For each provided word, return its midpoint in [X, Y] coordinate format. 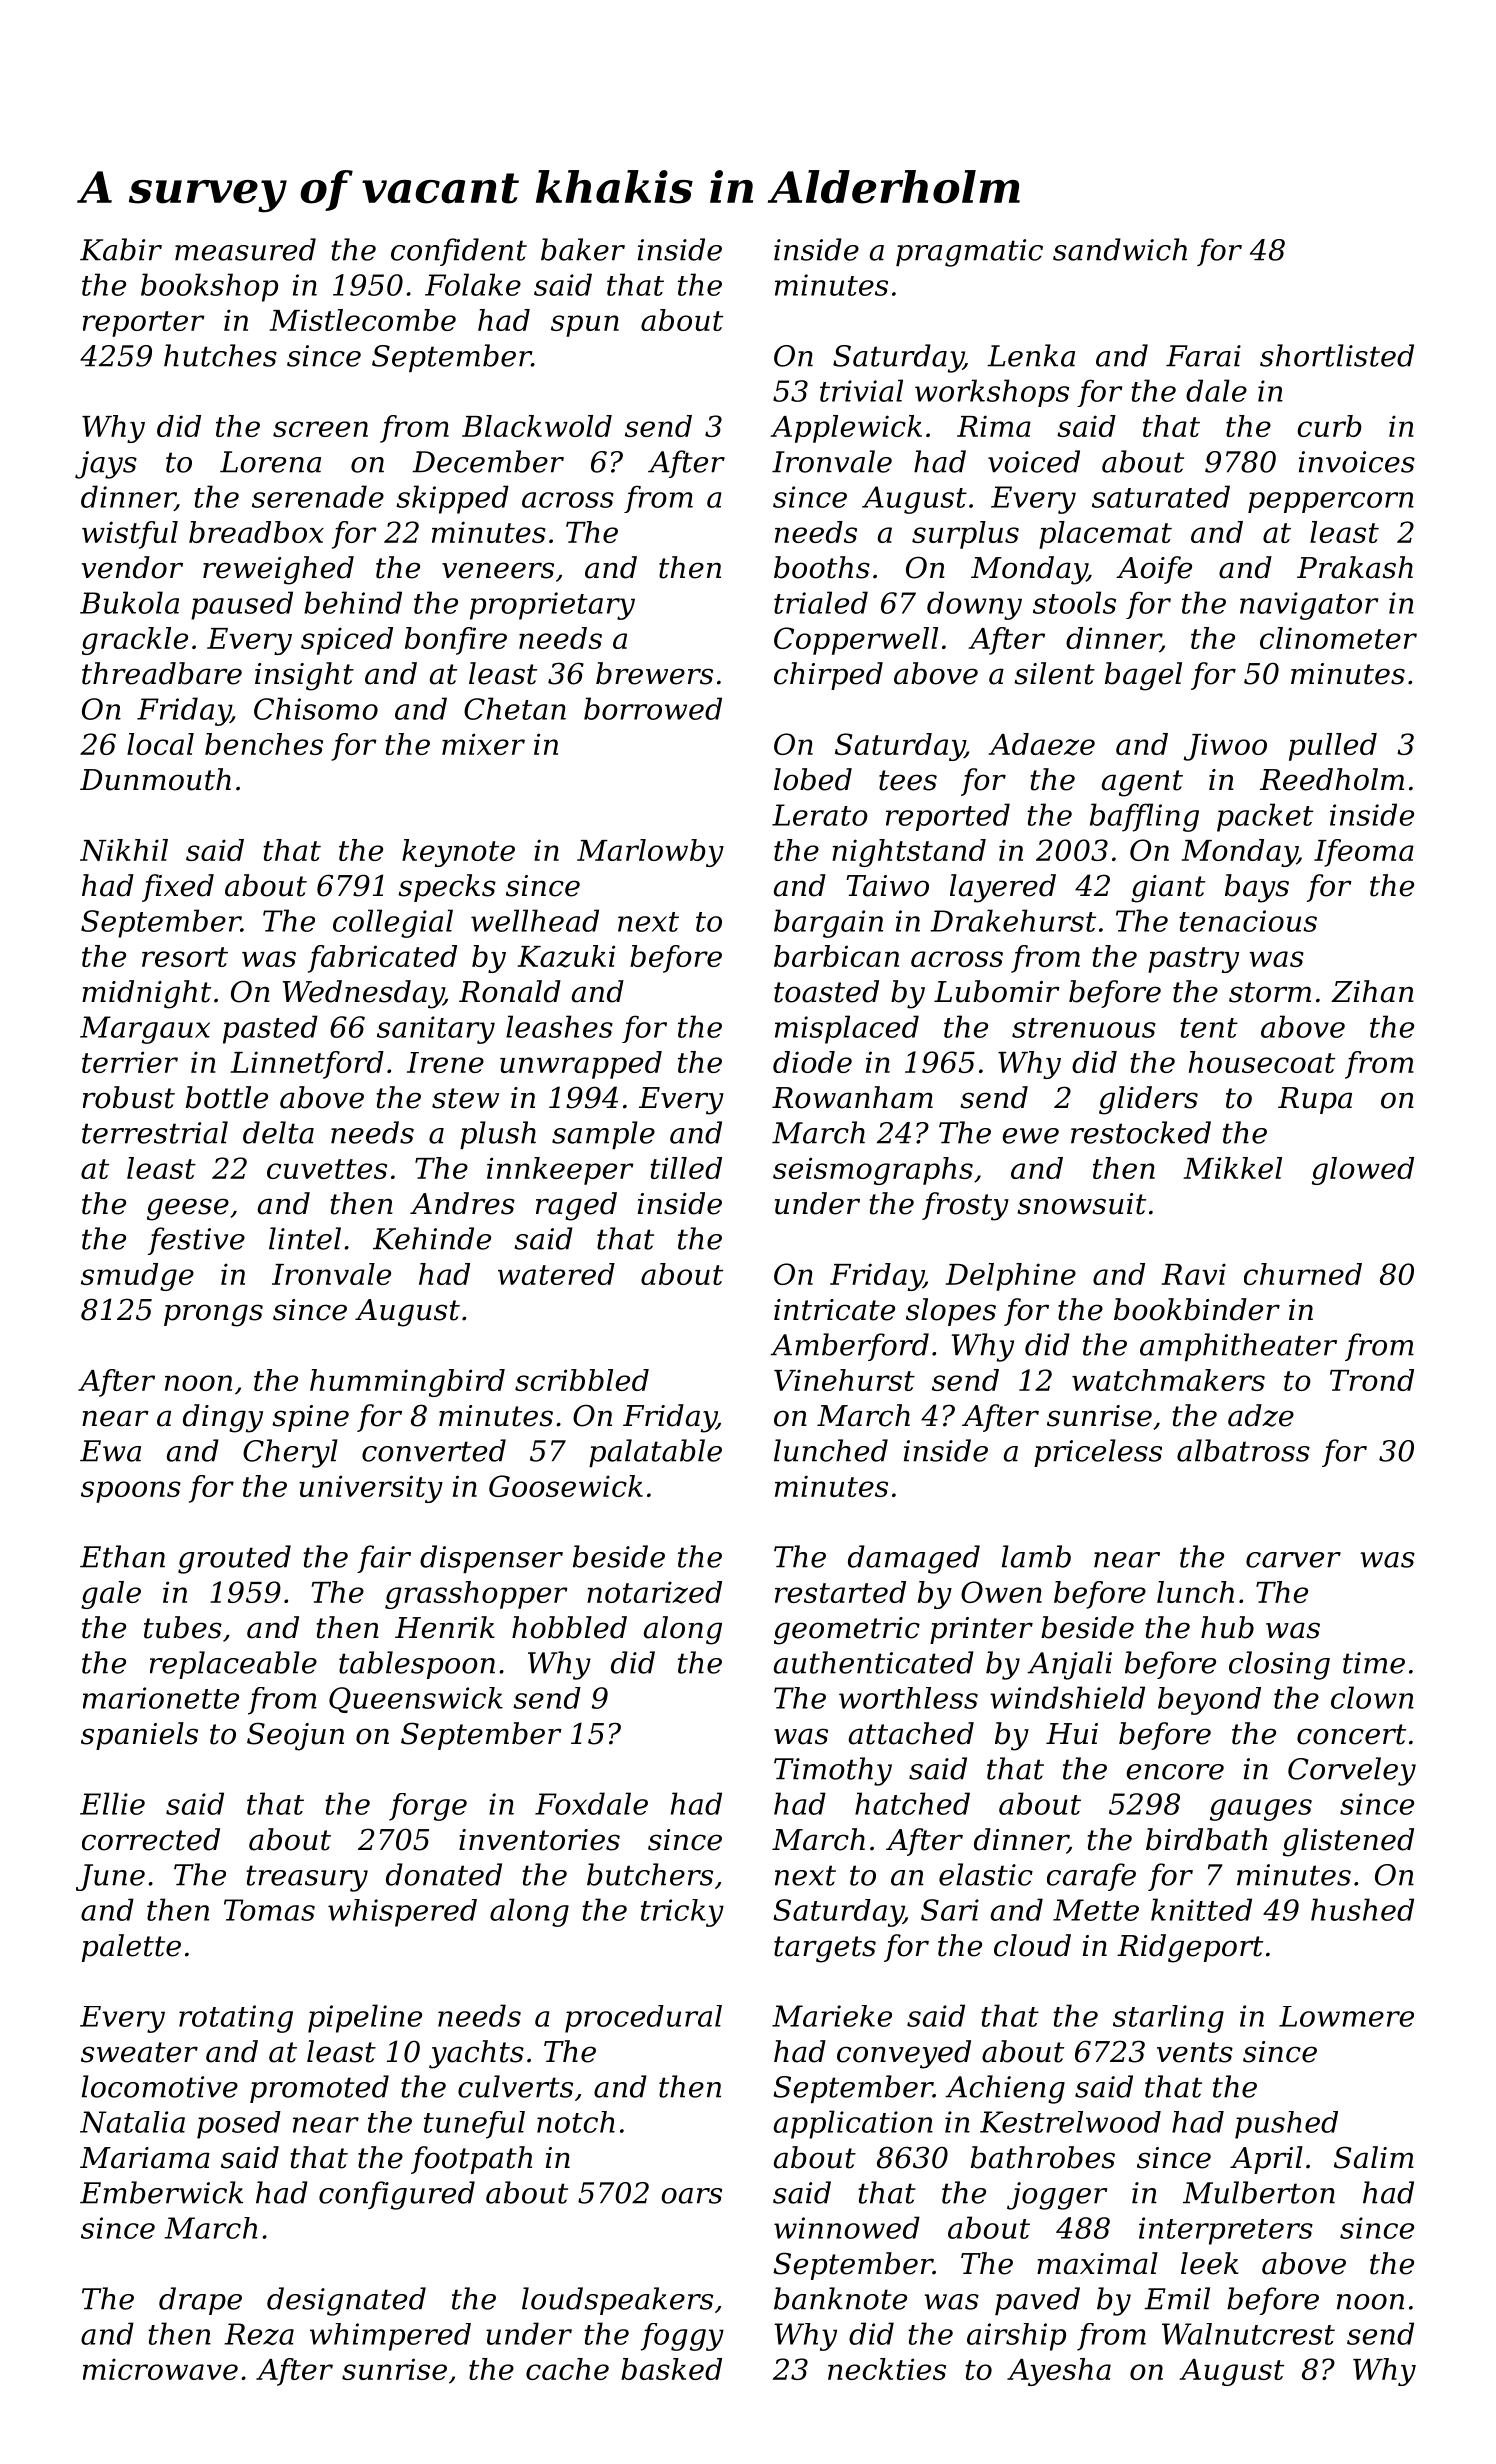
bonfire [456, 641]
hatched [912, 1803]
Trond [1372, 1380]
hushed [1362, 1909]
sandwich [1120, 249]
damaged [914, 1559]
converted [434, 1450]
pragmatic [969, 253]
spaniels [139, 1736]
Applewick [846, 429]
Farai [1203, 356]
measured [245, 249]
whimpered [390, 2337]
